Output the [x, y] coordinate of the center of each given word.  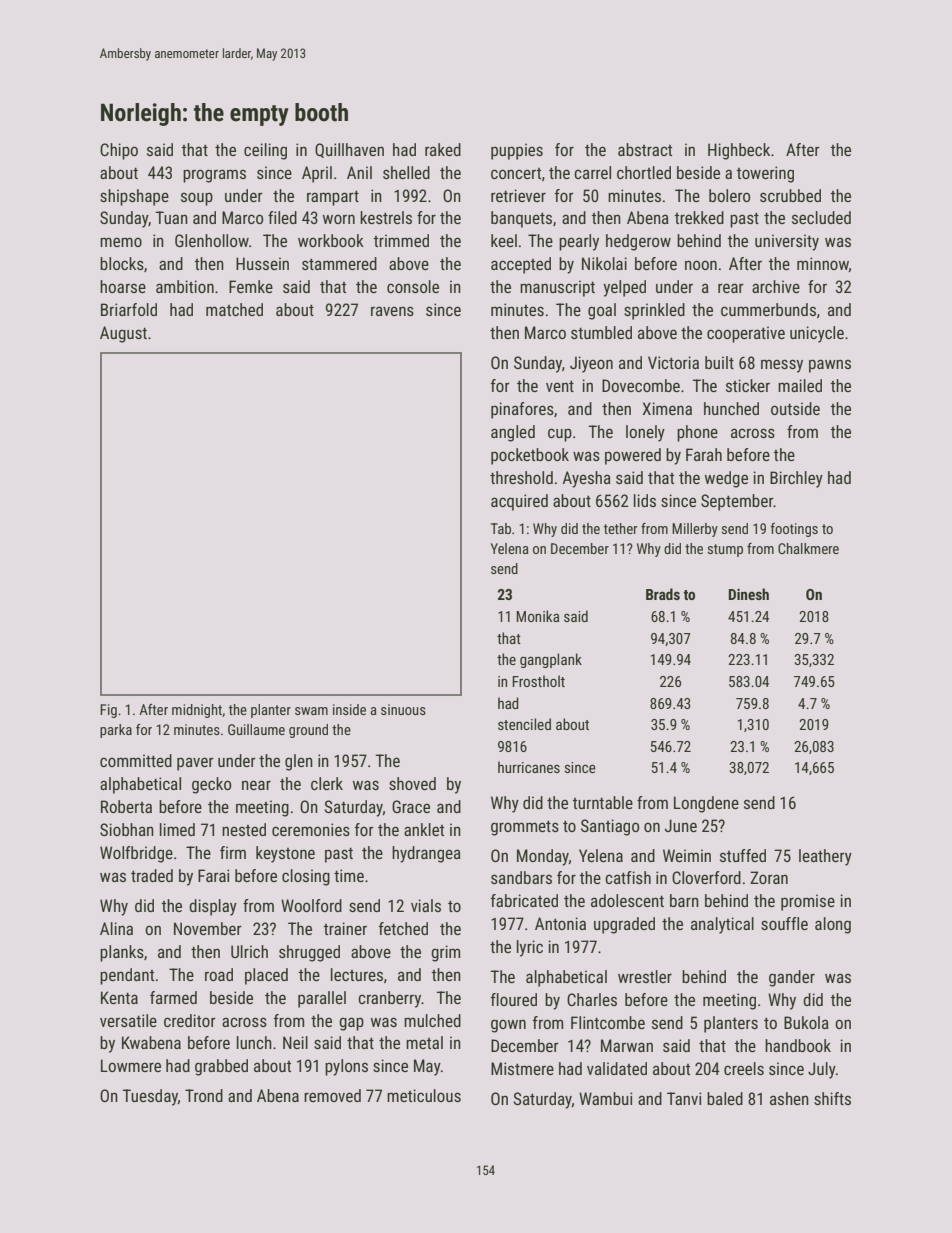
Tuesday [150, 1097]
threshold [521, 477]
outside [795, 408]
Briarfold [129, 309]
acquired [519, 502]
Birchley [796, 479]
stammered [339, 263]
